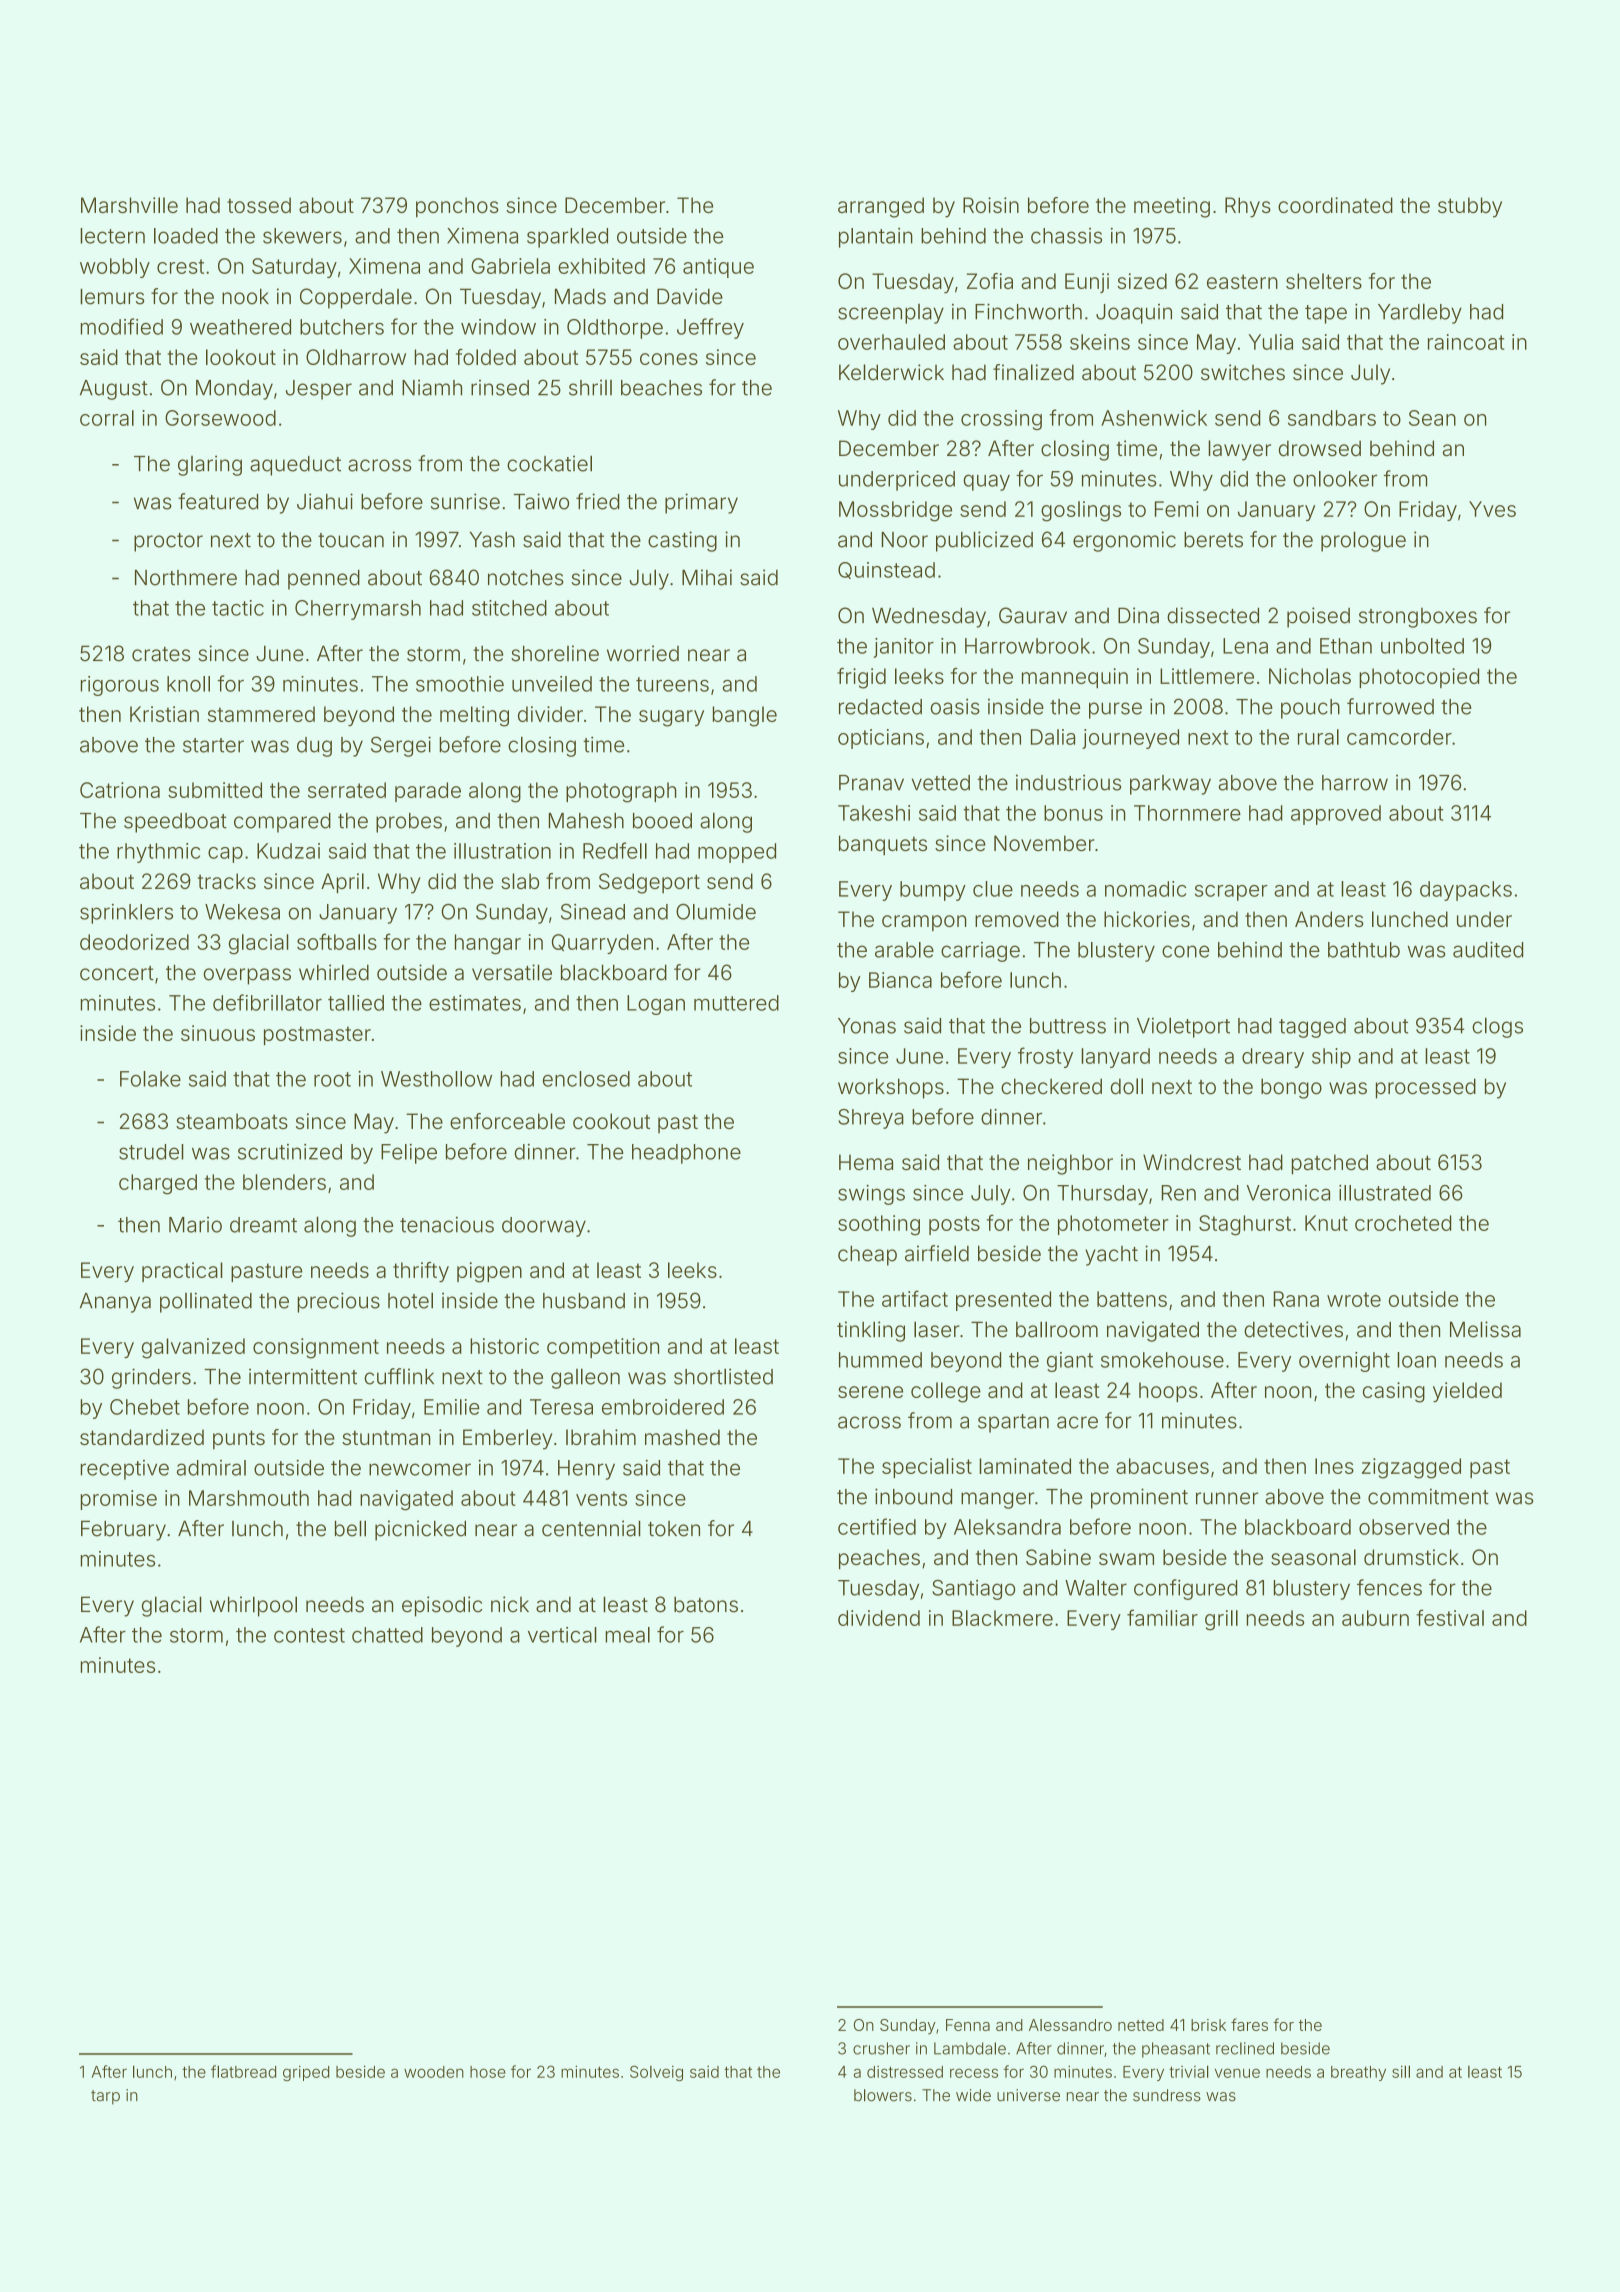  Describe the element at coordinates (1470, 207) in the screenshot. I see `stubby` at that location.
